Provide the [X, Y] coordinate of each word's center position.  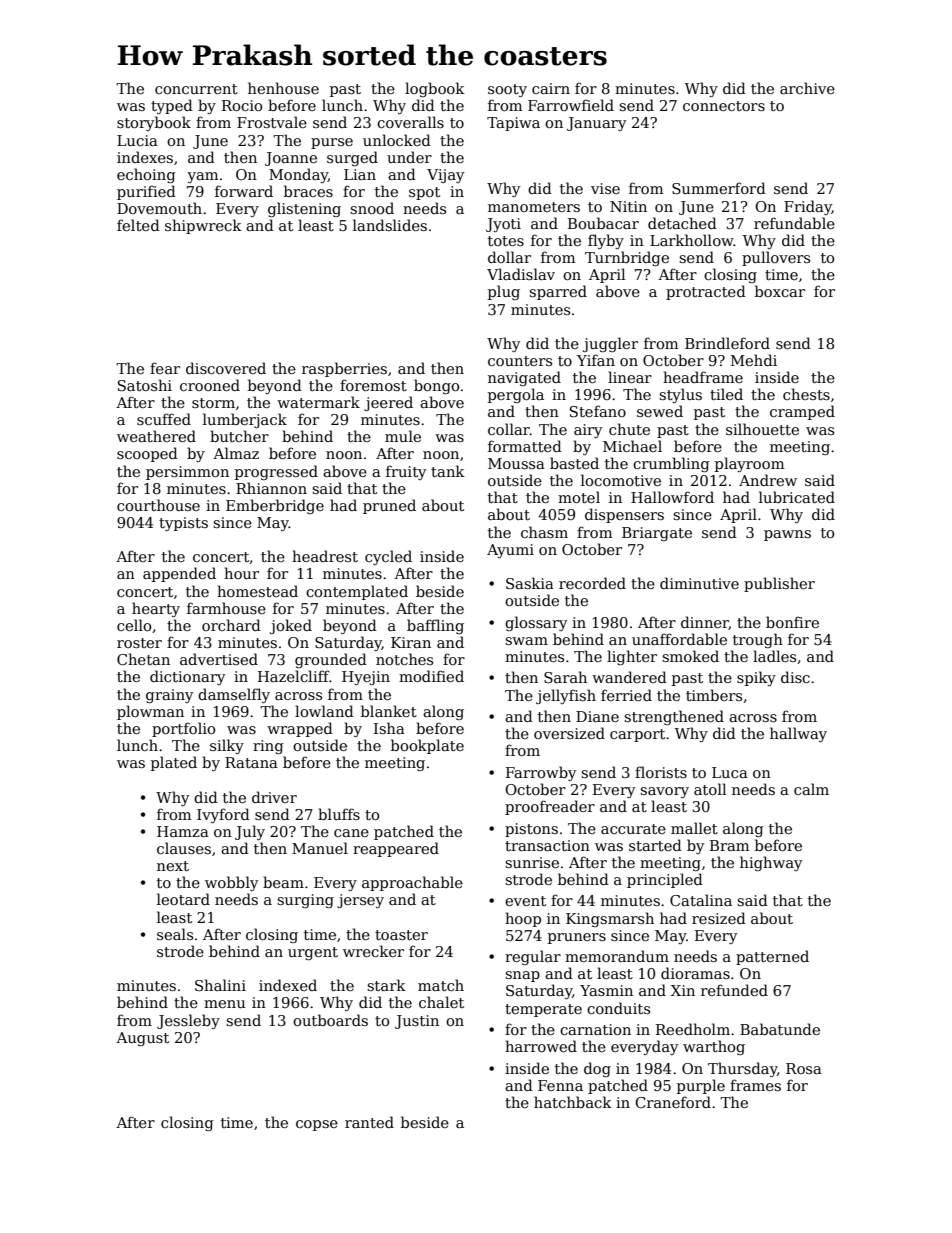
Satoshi [145, 385]
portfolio [183, 729]
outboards [330, 1020]
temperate [543, 1010]
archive [807, 88]
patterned [772, 957]
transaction [547, 845]
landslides [390, 225]
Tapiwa [513, 124]
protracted [706, 292]
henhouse [283, 88]
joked [291, 626]
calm [811, 789]
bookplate [427, 746]
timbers [714, 695]
